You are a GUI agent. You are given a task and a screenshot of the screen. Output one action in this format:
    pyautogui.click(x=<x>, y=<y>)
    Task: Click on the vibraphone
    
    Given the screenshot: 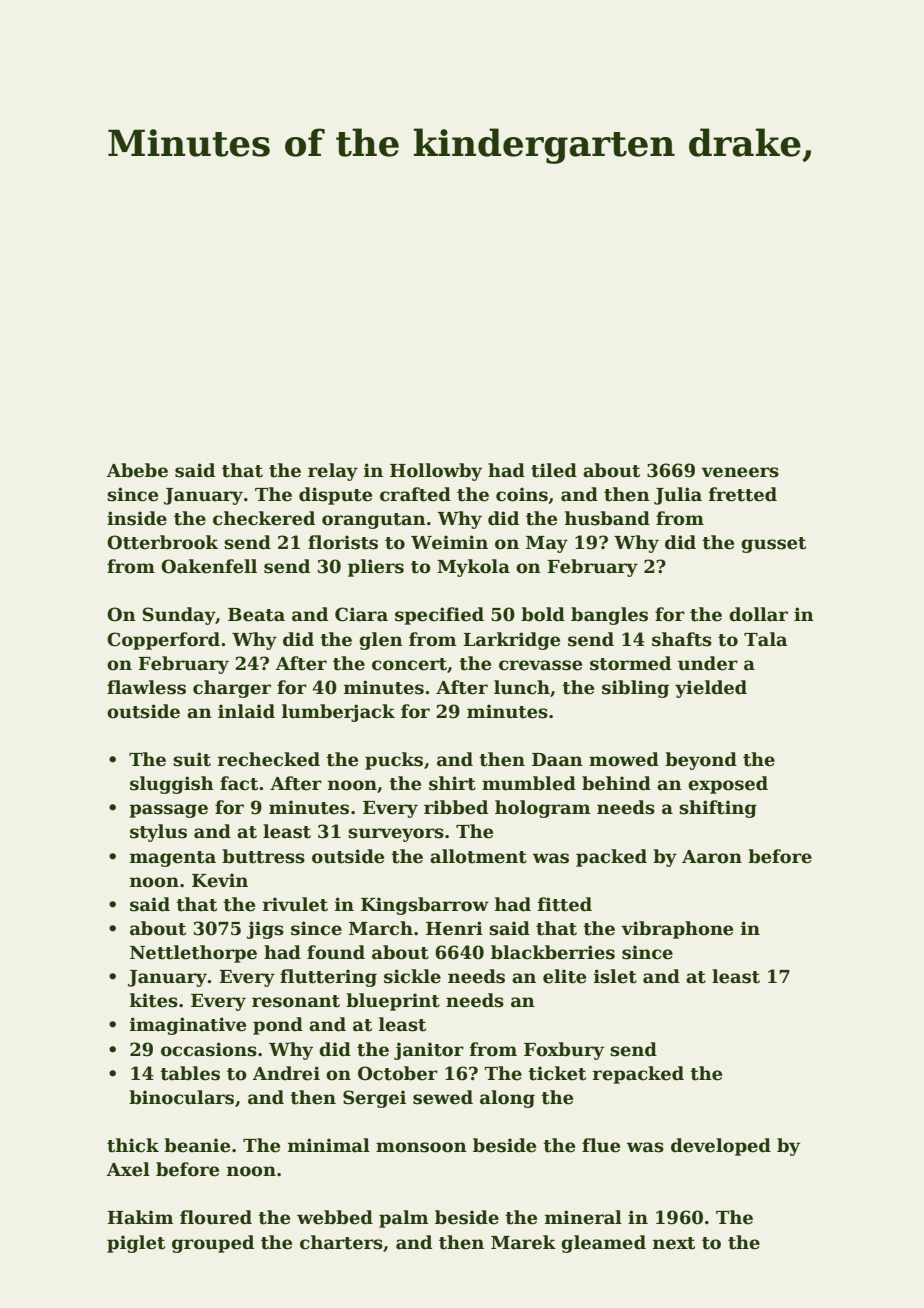 What is the action you would take?
    pyautogui.click(x=677, y=930)
